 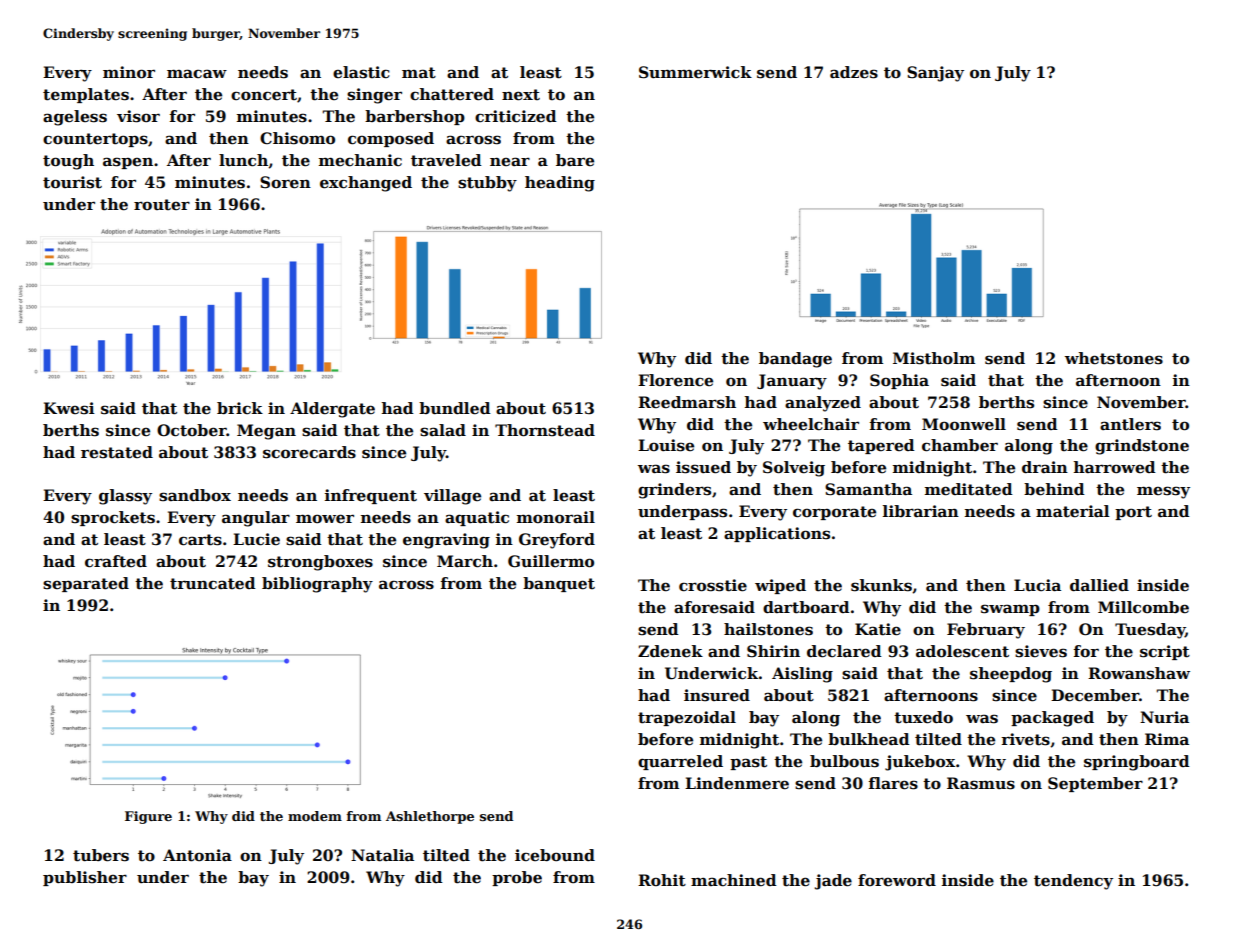 I want to click on elastic, so click(x=361, y=72).
